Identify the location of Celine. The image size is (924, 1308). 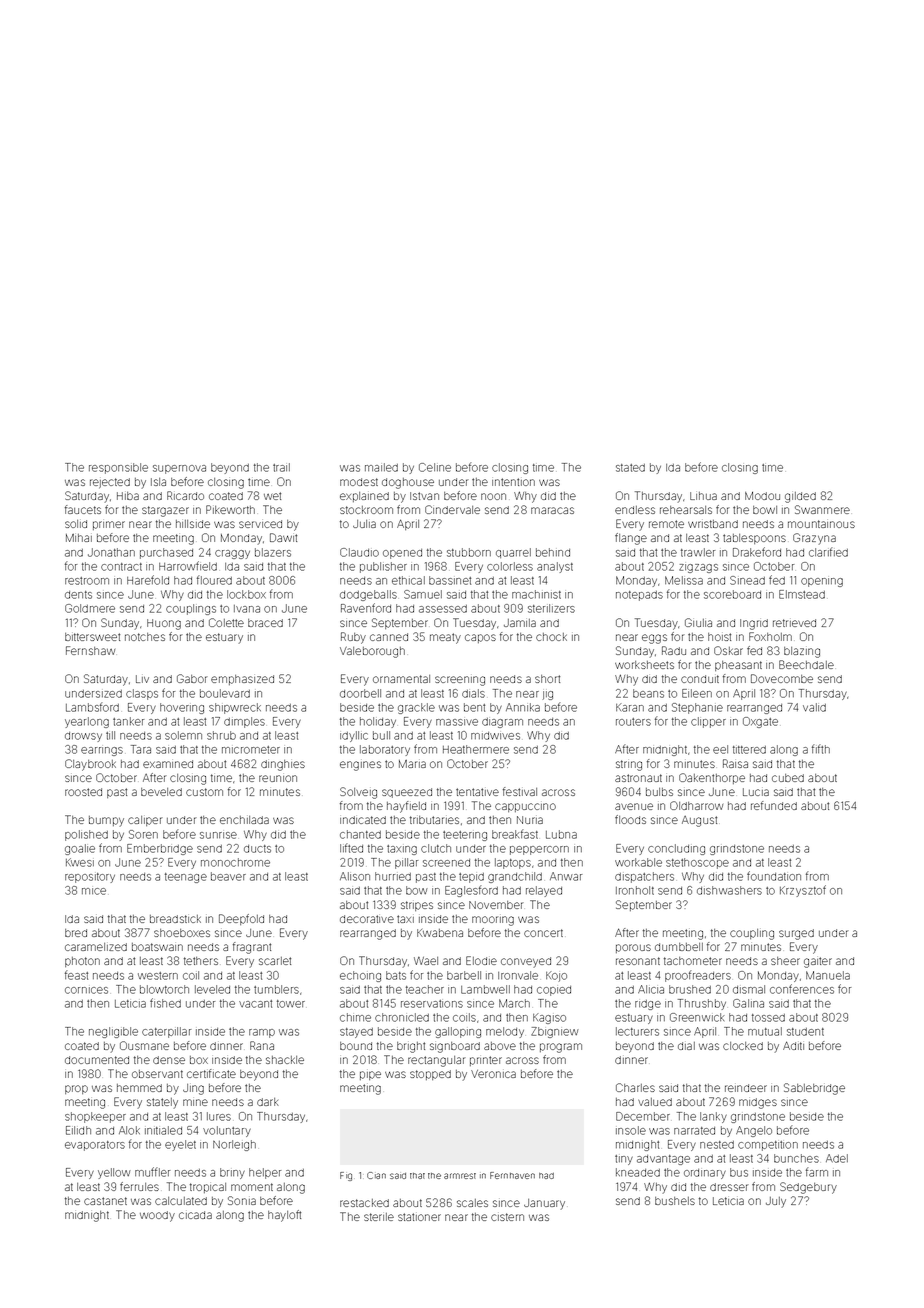
(435, 467).
